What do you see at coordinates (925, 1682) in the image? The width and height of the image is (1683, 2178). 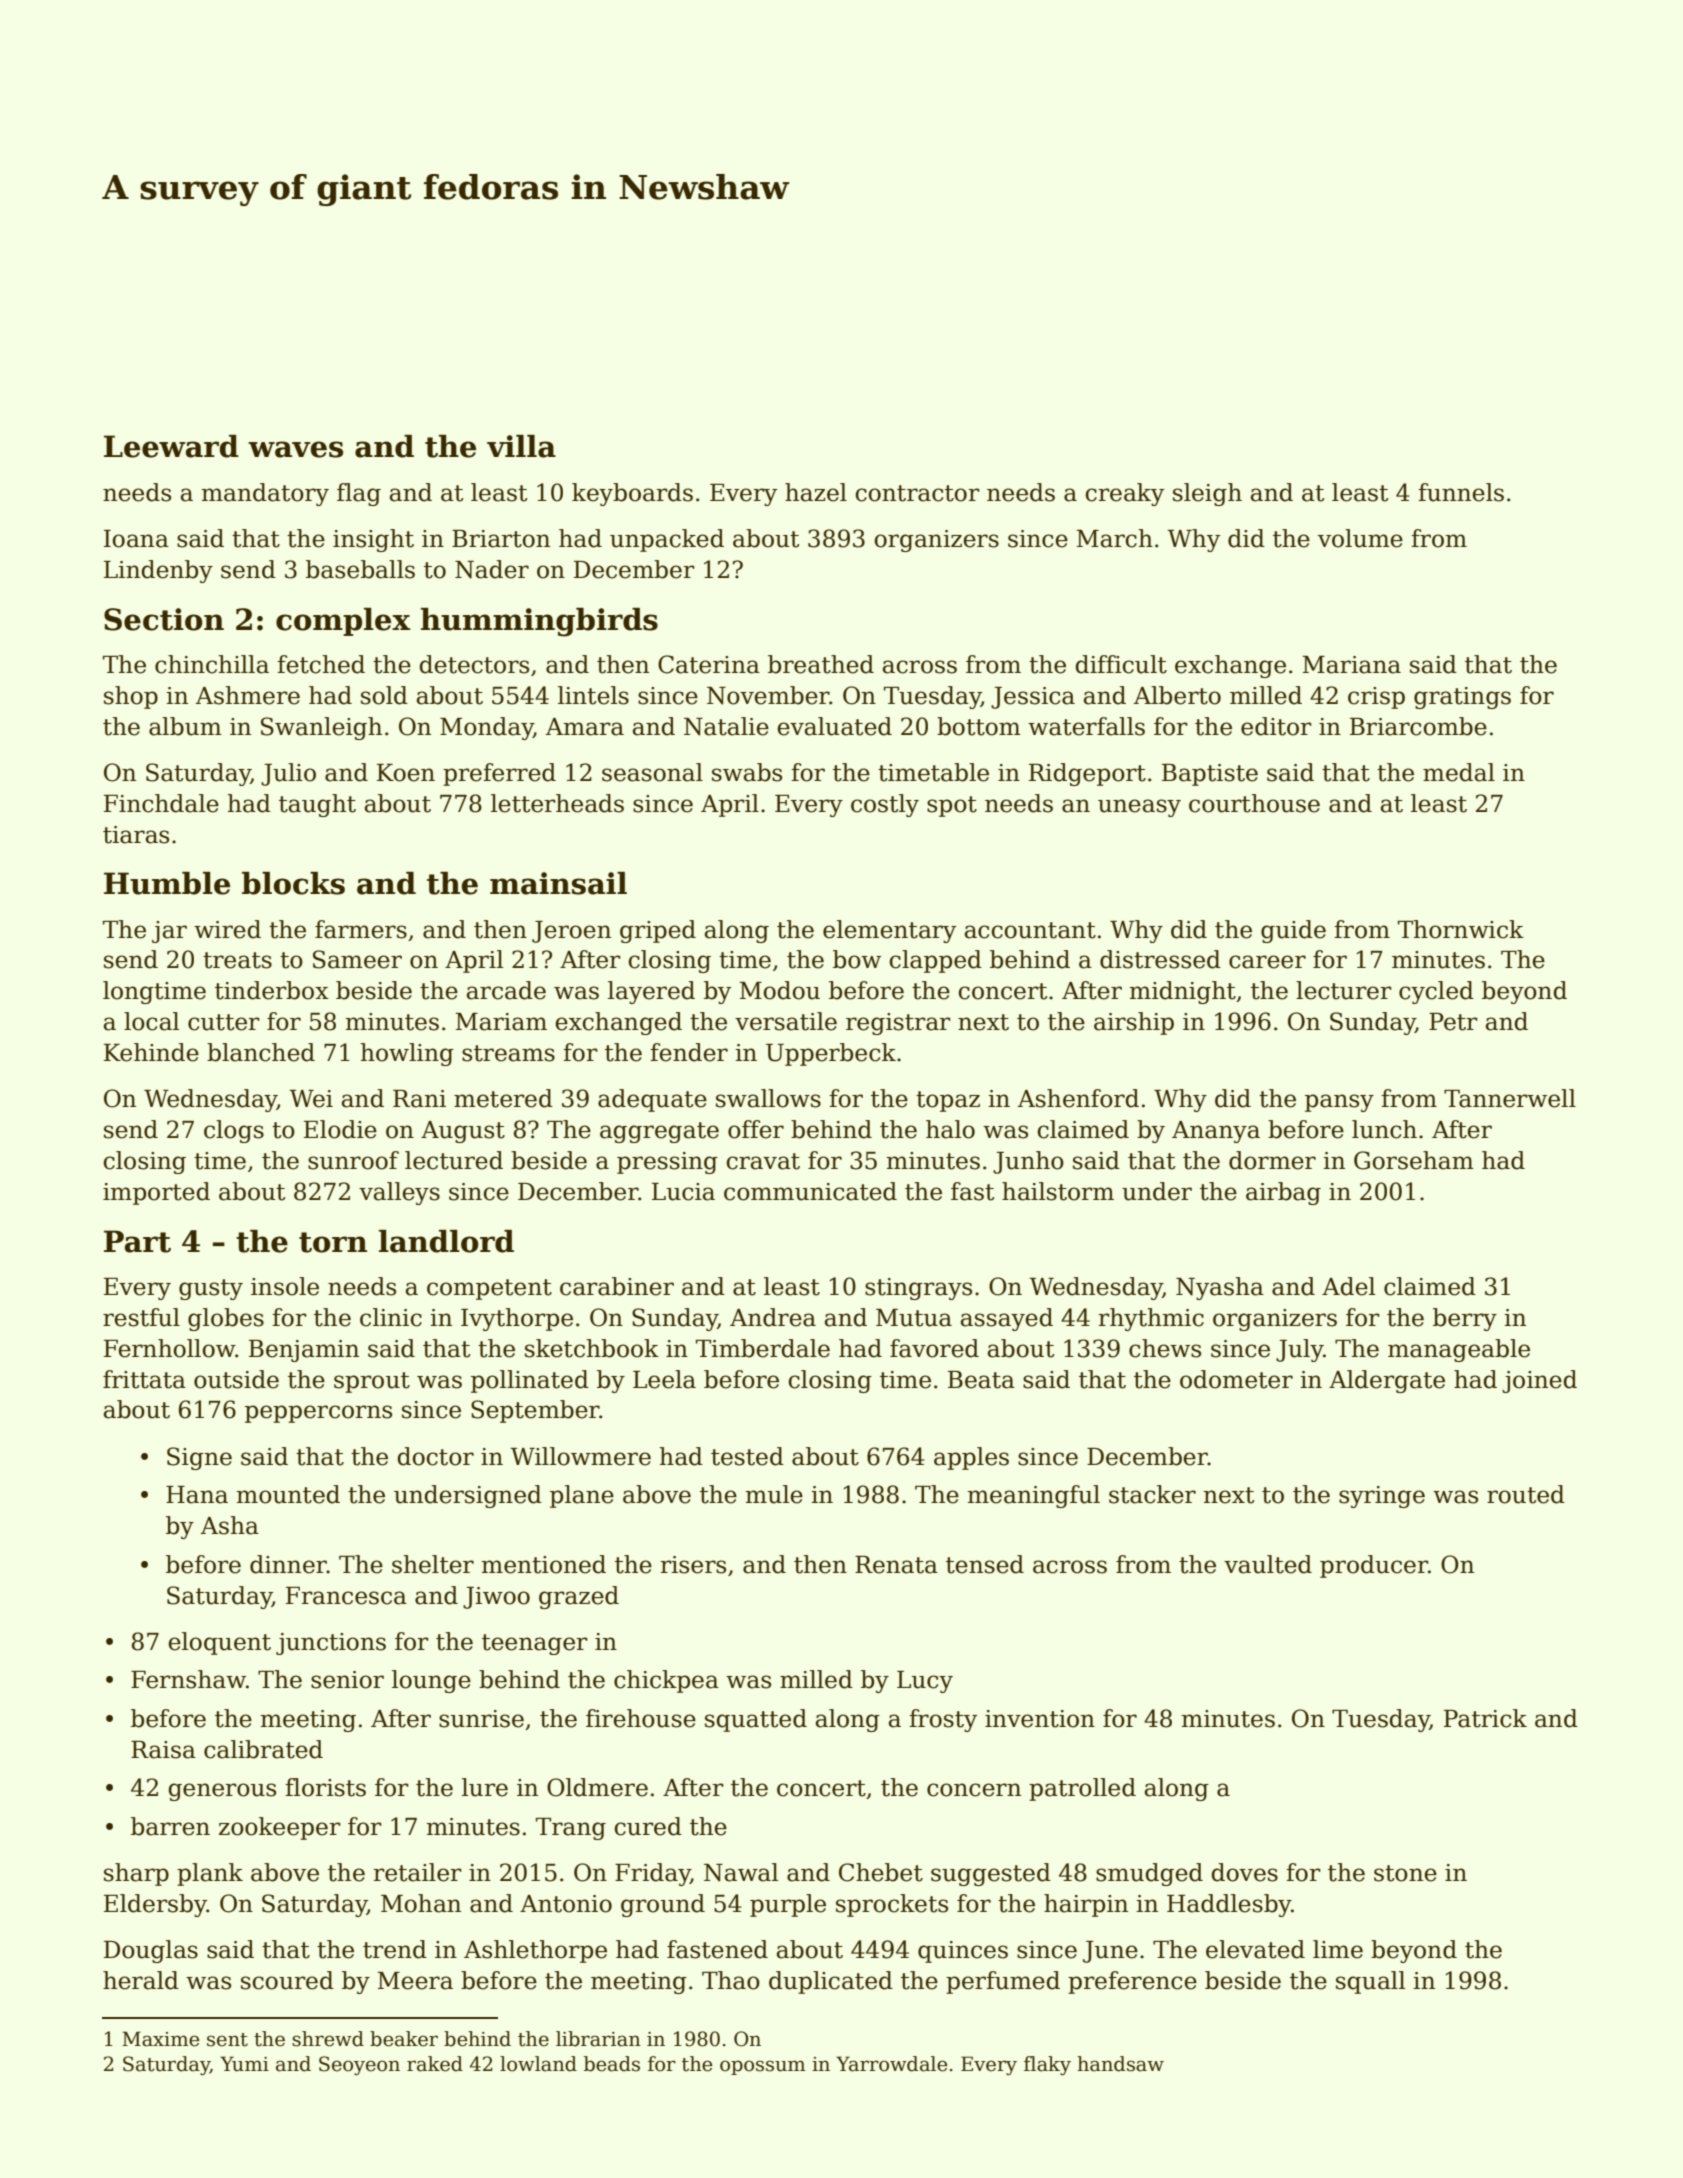 I see `Lucy` at bounding box center [925, 1682].
